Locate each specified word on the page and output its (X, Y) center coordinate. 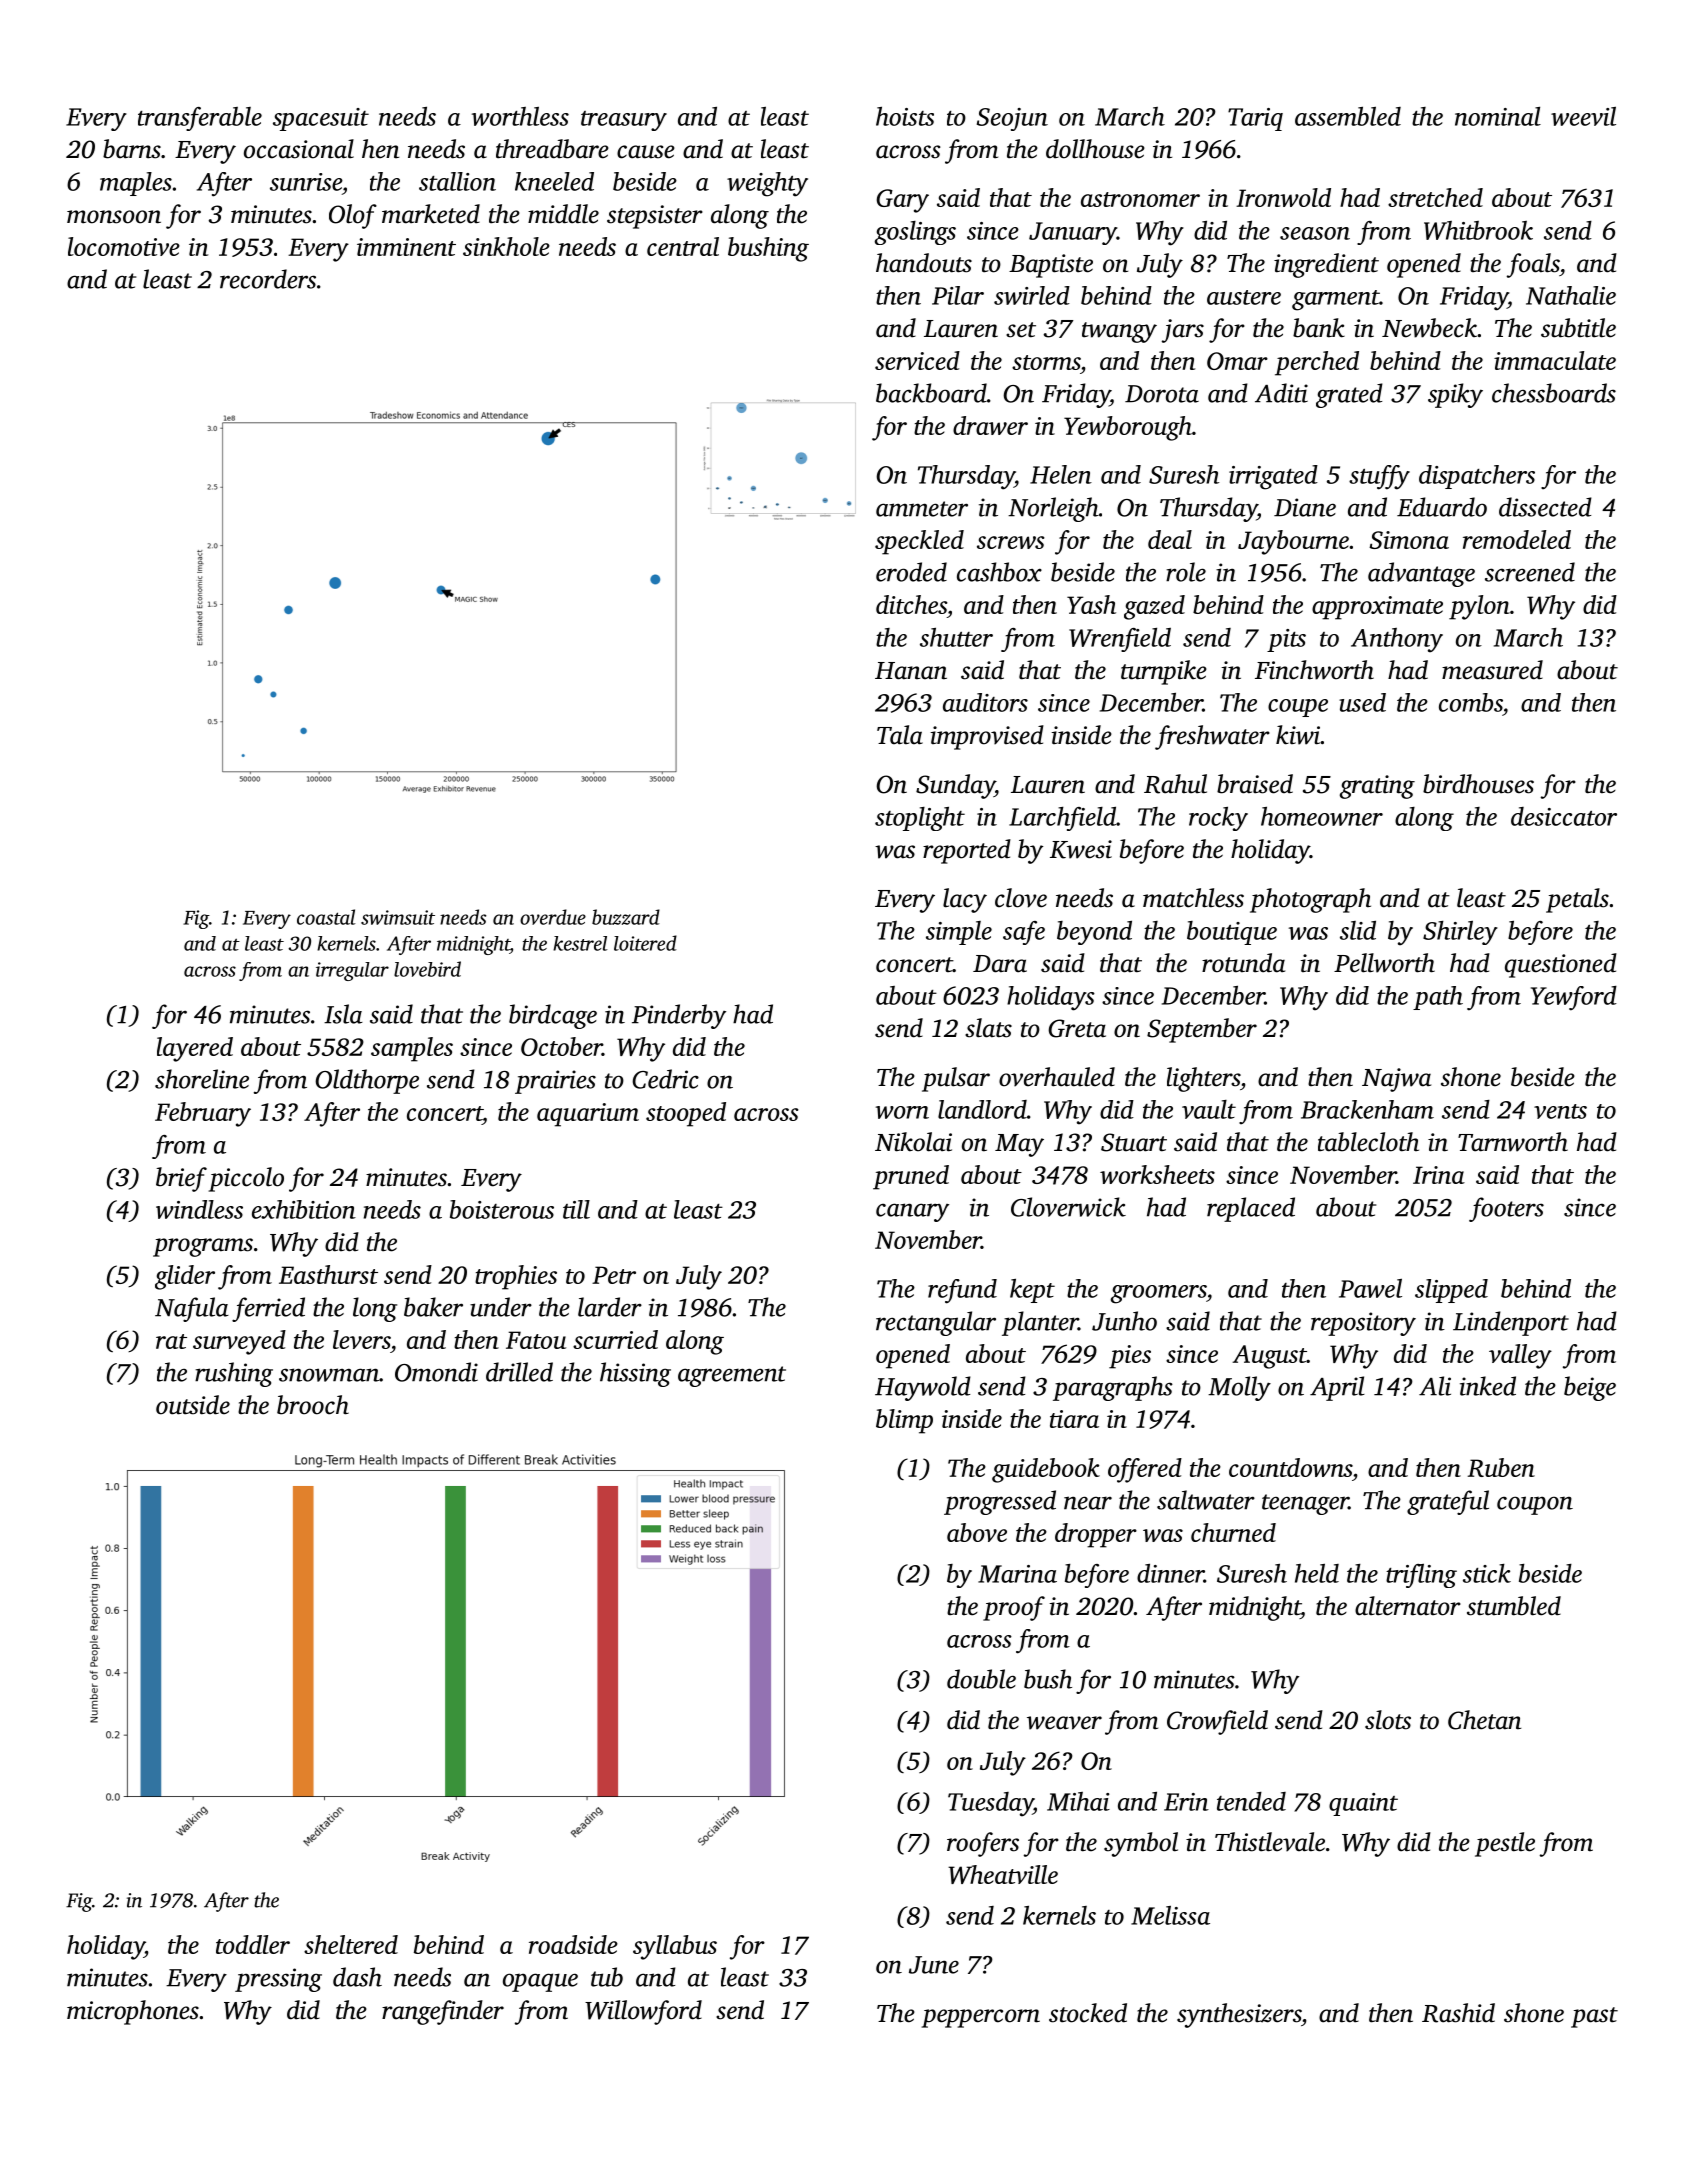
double (981, 1679)
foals (1533, 265)
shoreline (202, 1079)
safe (1024, 933)
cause (646, 152)
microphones (133, 2012)
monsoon (114, 217)
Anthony (1397, 640)
